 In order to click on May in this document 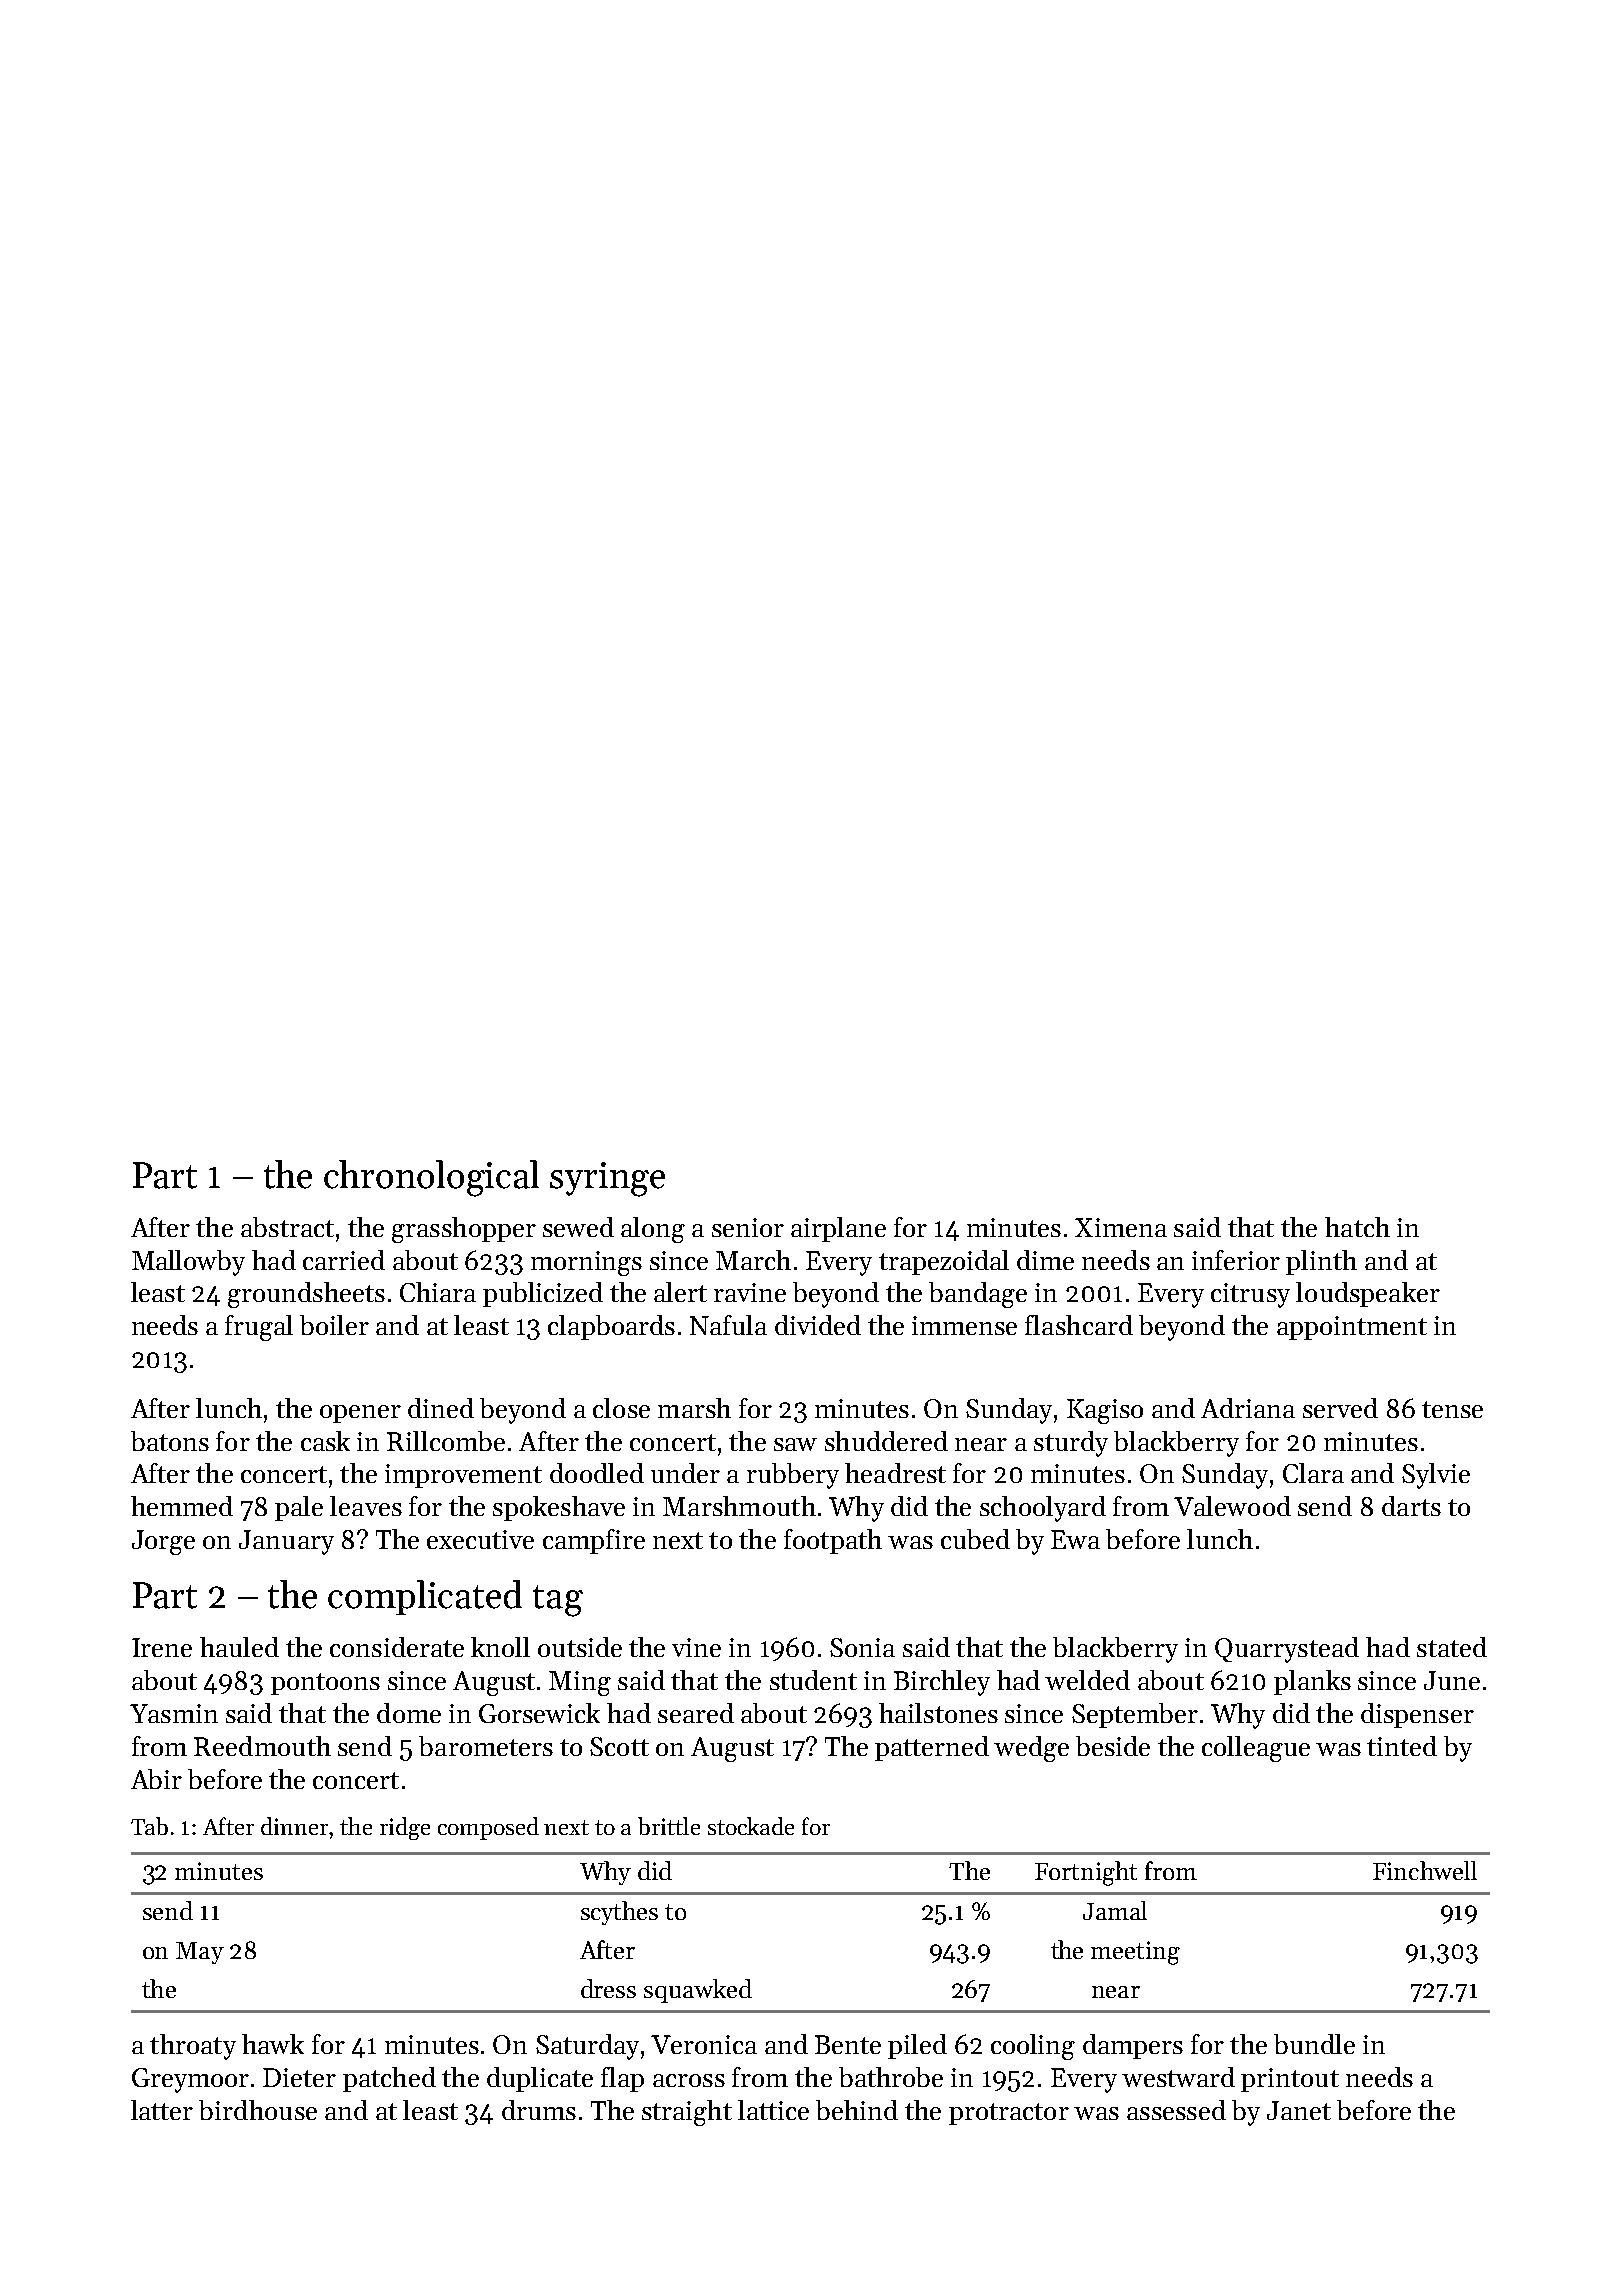, I will do `click(200, 1953)`.
